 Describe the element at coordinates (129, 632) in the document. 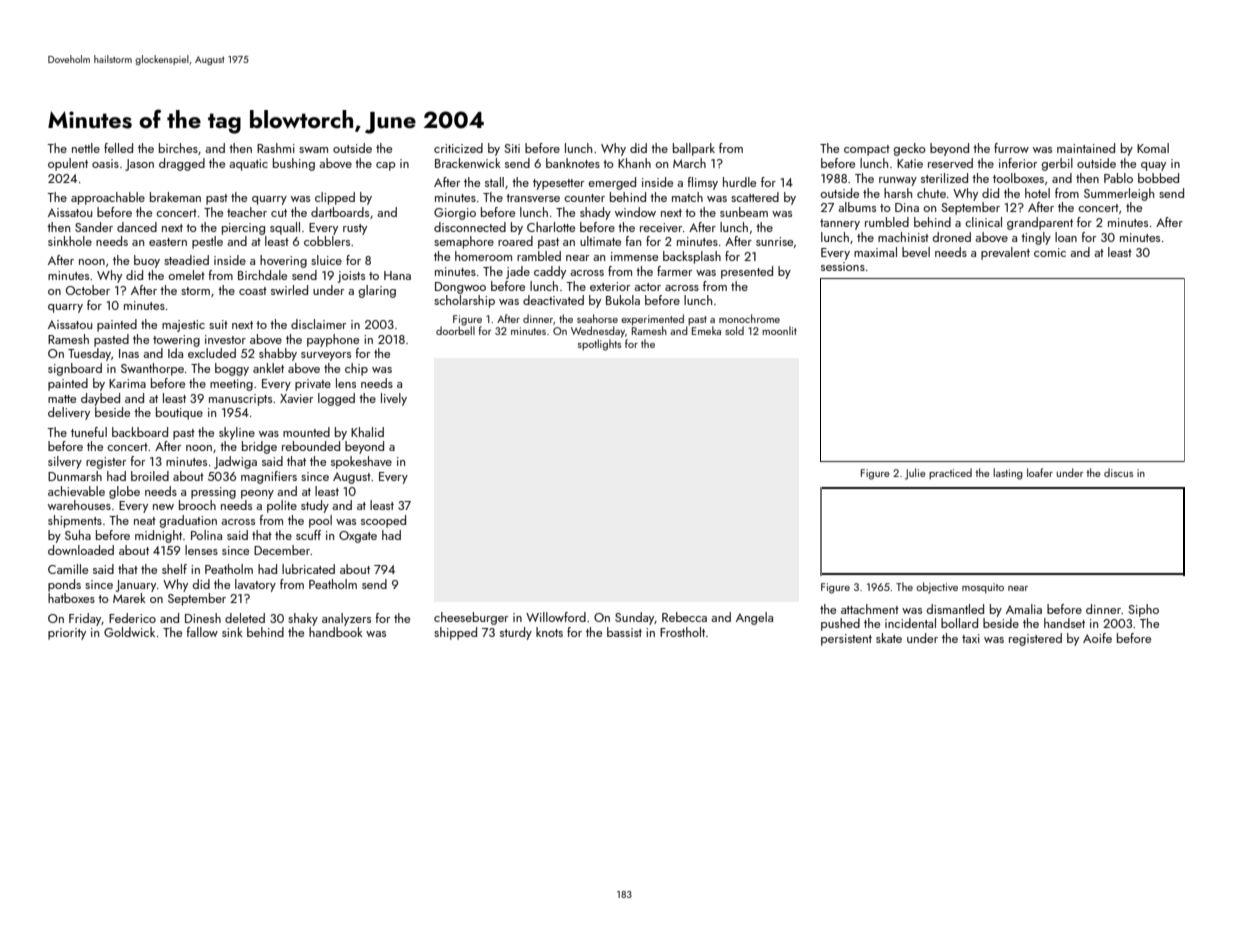

I see `Goldwick` at that location.
